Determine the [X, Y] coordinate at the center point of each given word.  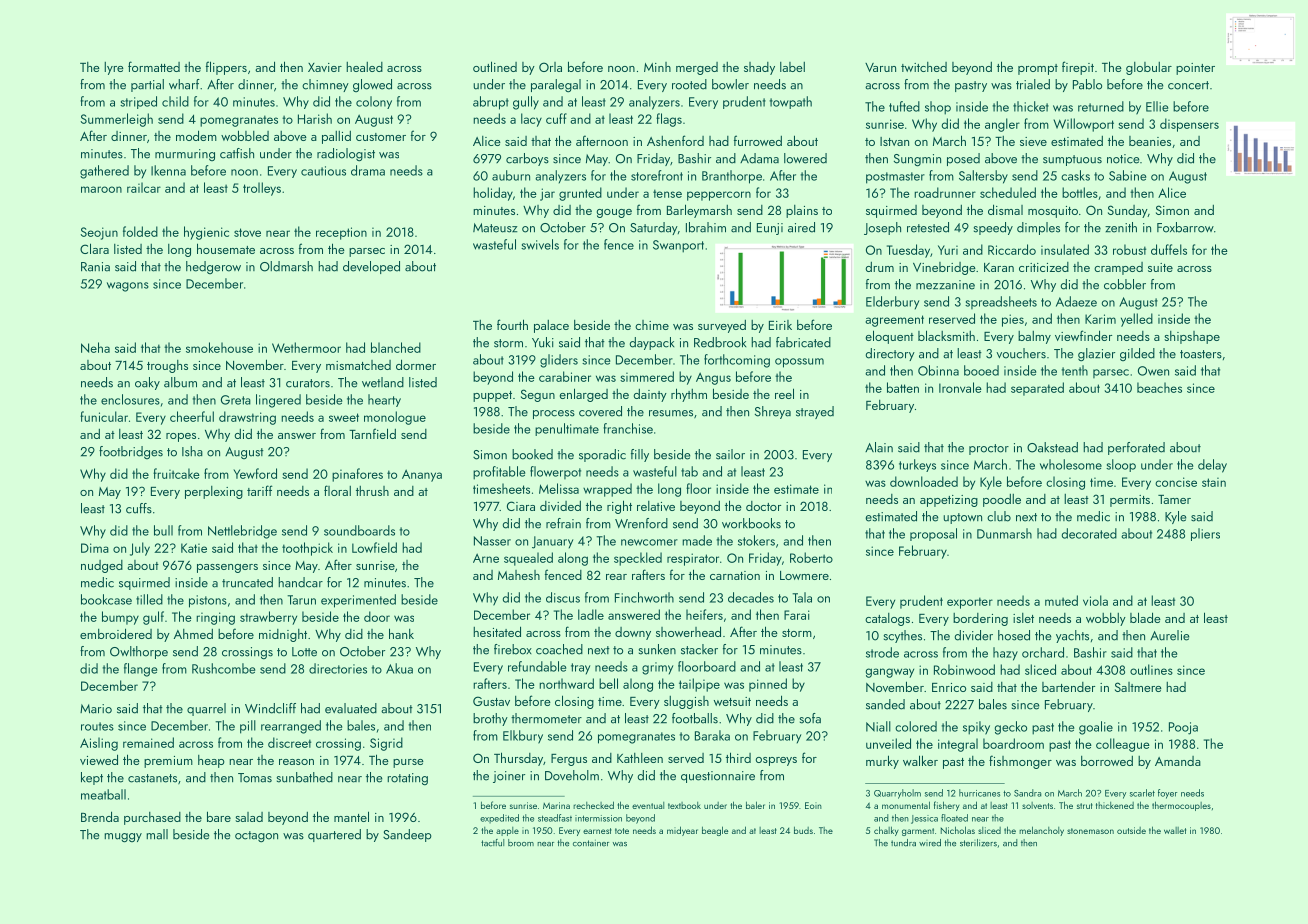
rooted [689, 84]
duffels [1169, 249]
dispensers [1189, 125]
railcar [144, 187]
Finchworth [644, 597]
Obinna [938, 370]
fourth [512, 324]
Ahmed [193, 634]
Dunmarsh [1004, 533]
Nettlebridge [242, 532]
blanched [396, 347]
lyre [114, 68]
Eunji [770, 229]
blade [1145, 617]
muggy [123, 838]
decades [751, 597]
